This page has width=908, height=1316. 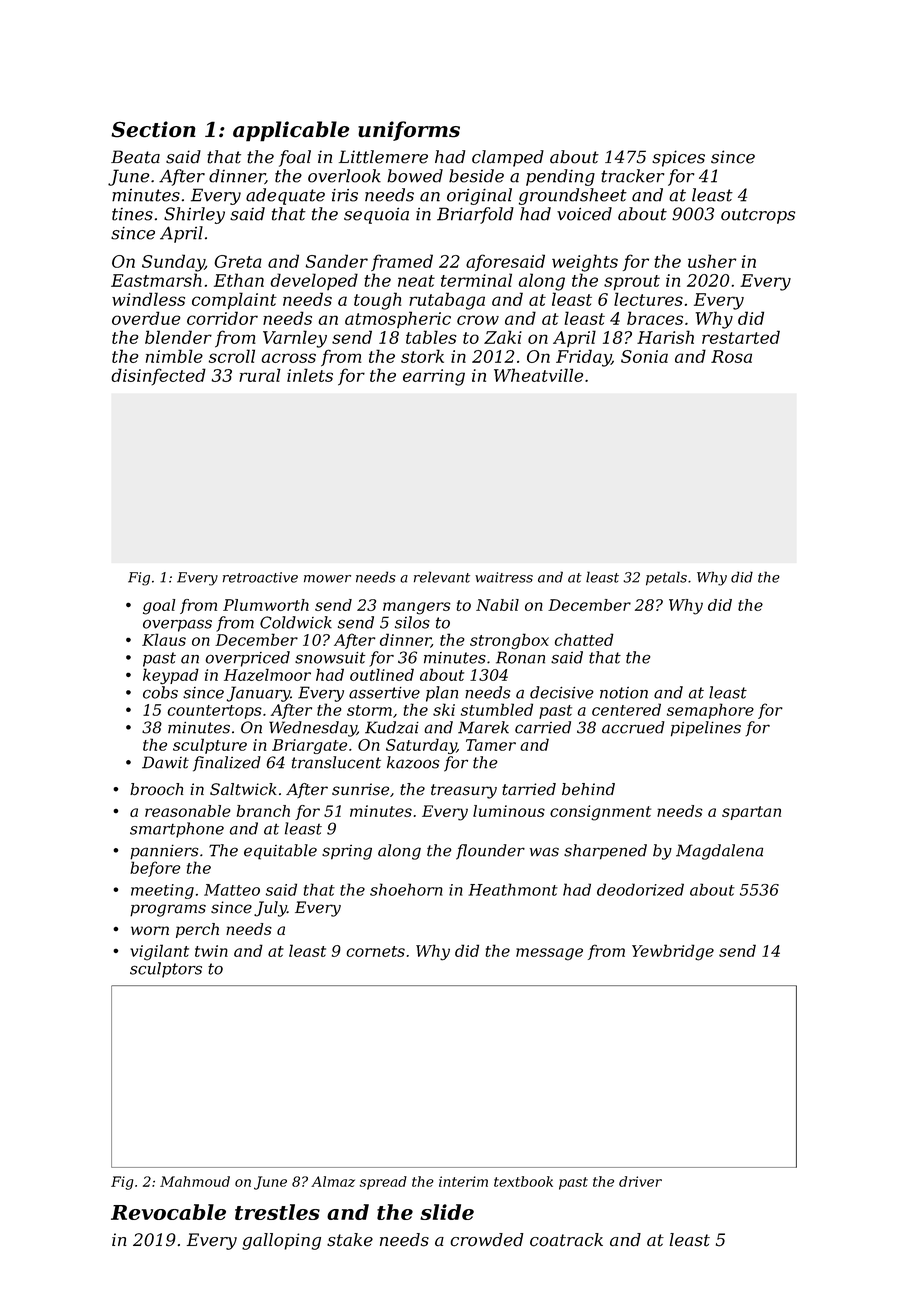 I want to click on Matteo, so click(x=232, y=890).
